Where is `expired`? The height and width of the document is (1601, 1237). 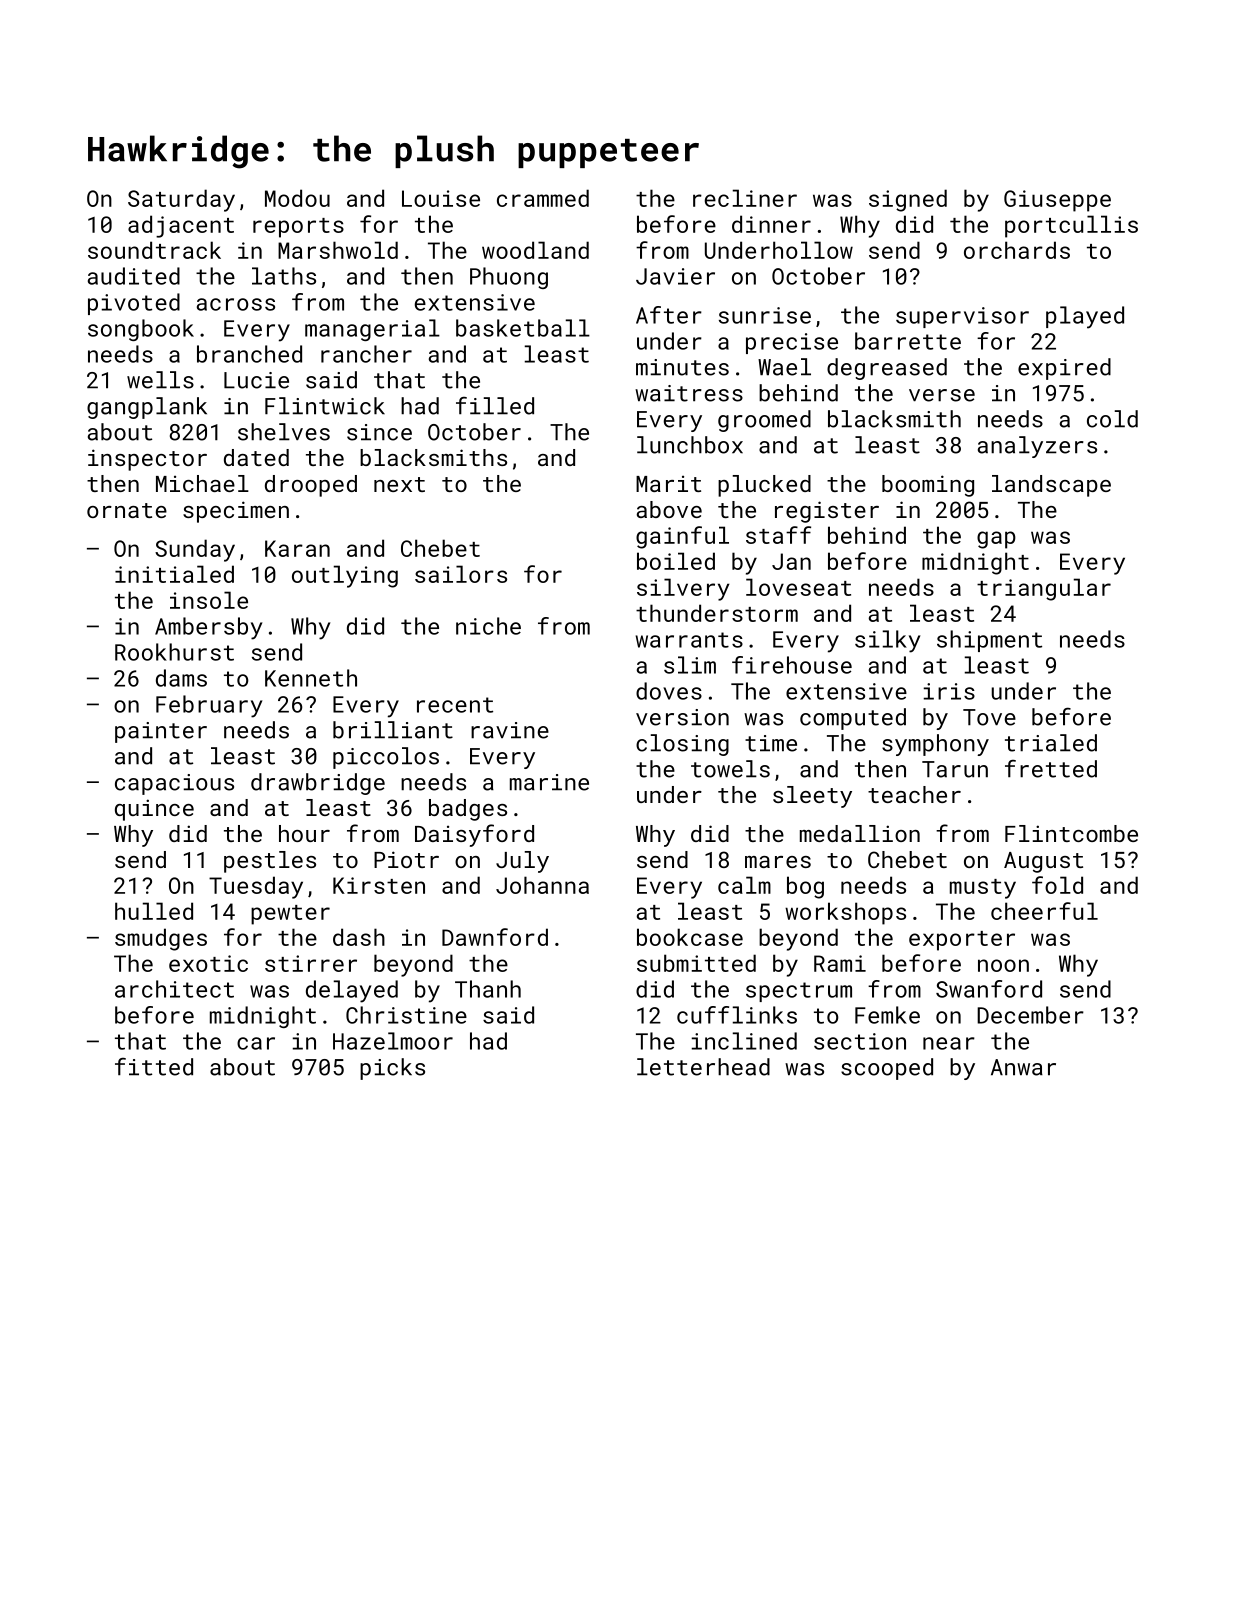
expired is located at coordinates (1064, 369).
